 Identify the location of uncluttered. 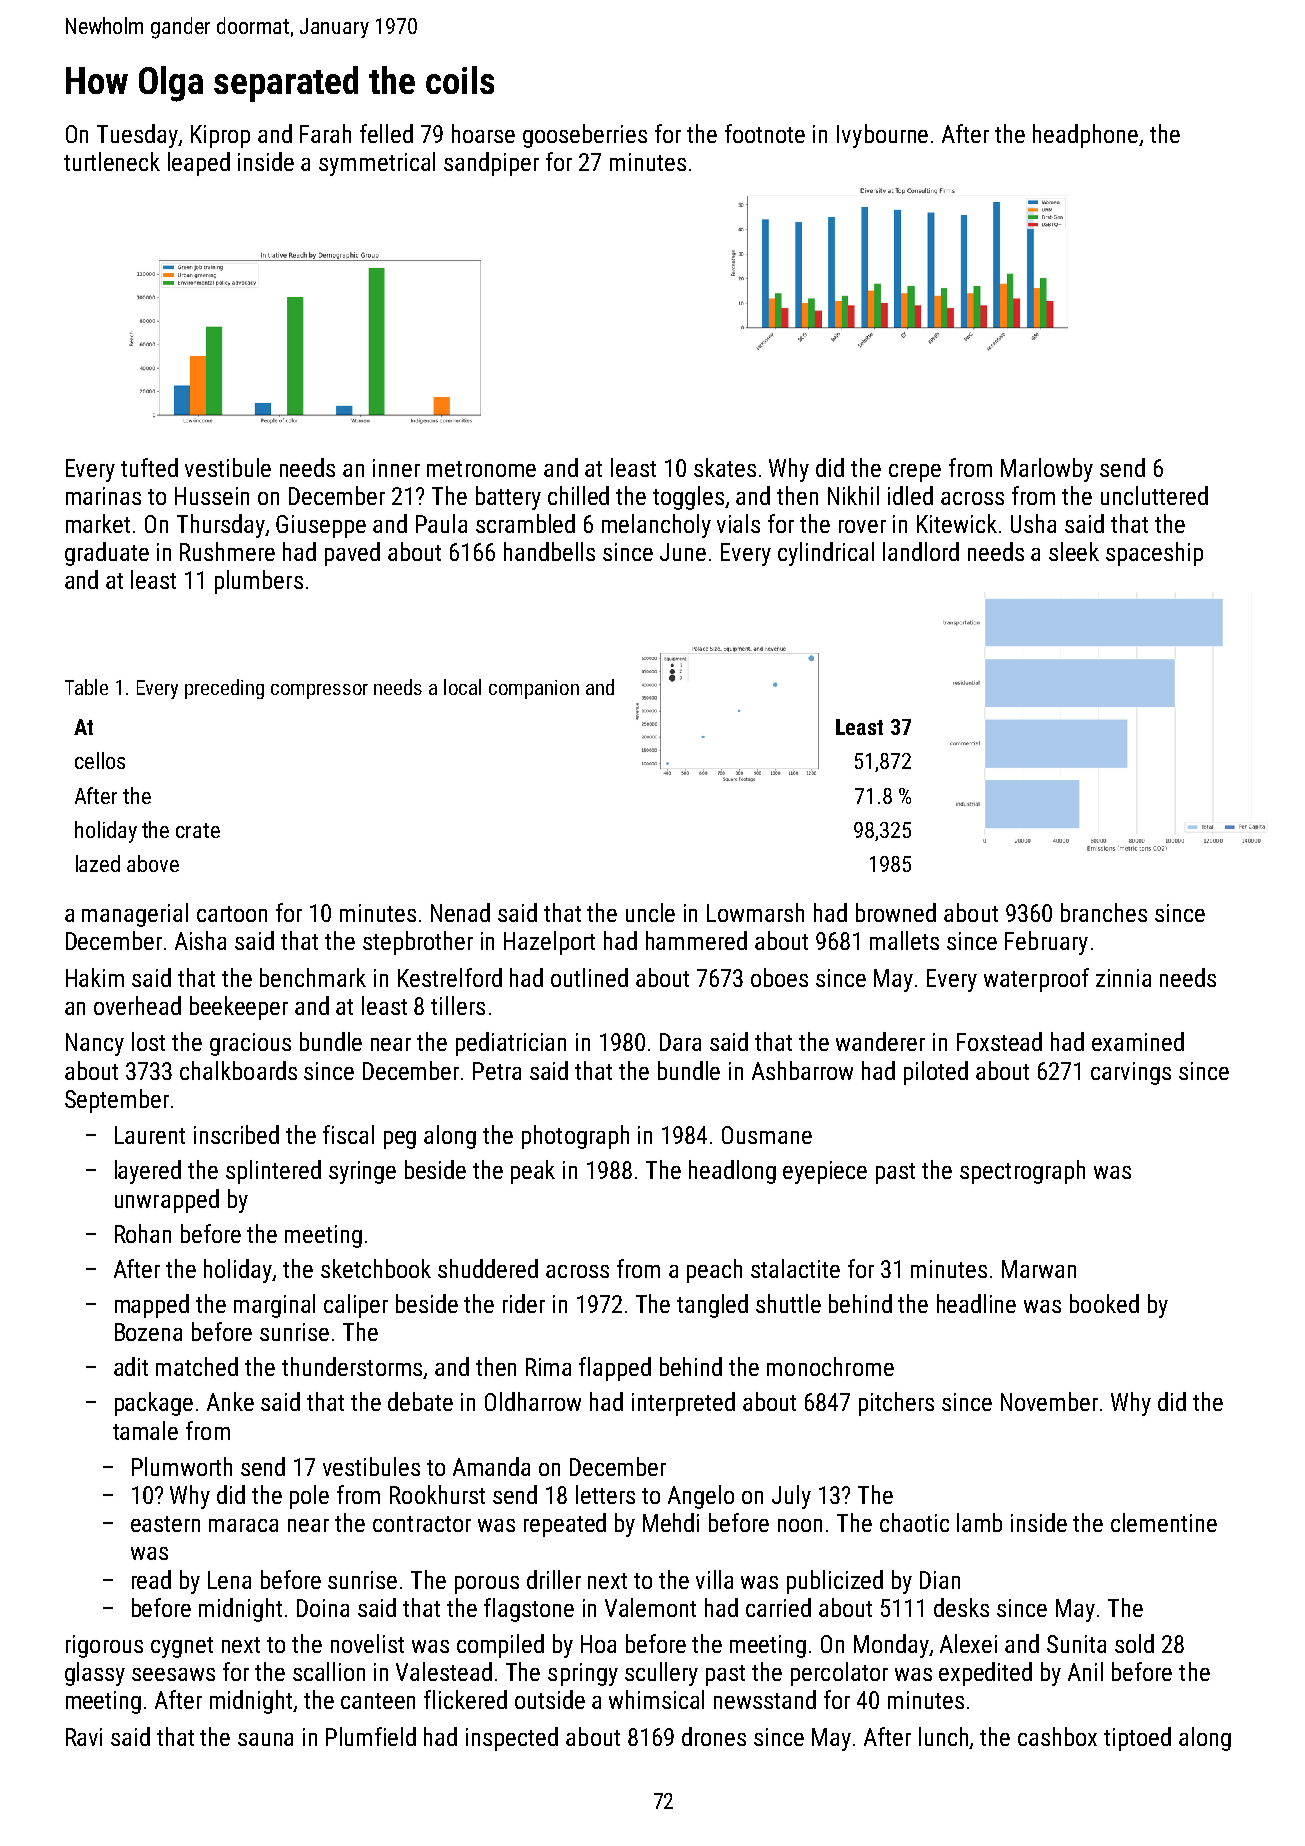
(1154, 495).
